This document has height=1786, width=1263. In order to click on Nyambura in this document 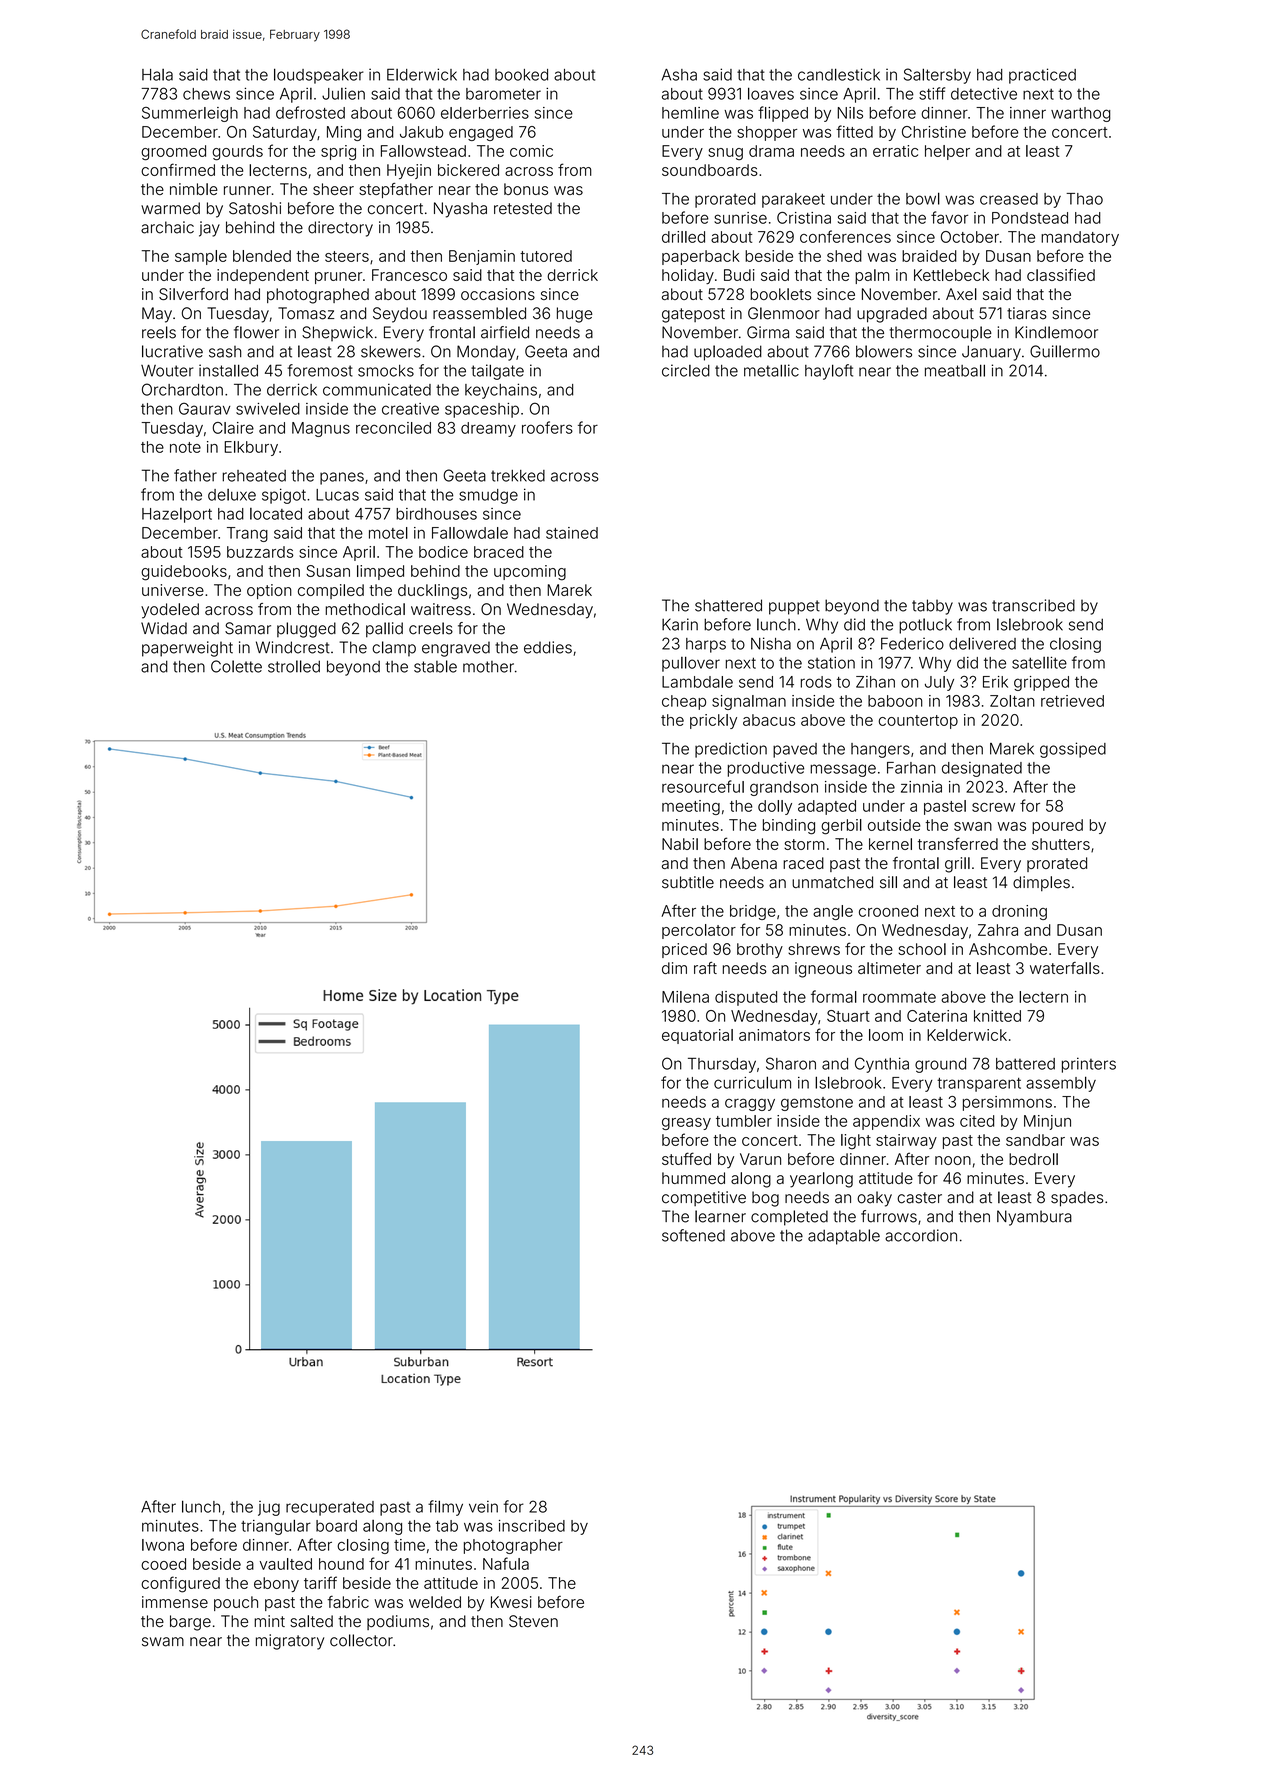, I will do `click(1034, 1218)`.
